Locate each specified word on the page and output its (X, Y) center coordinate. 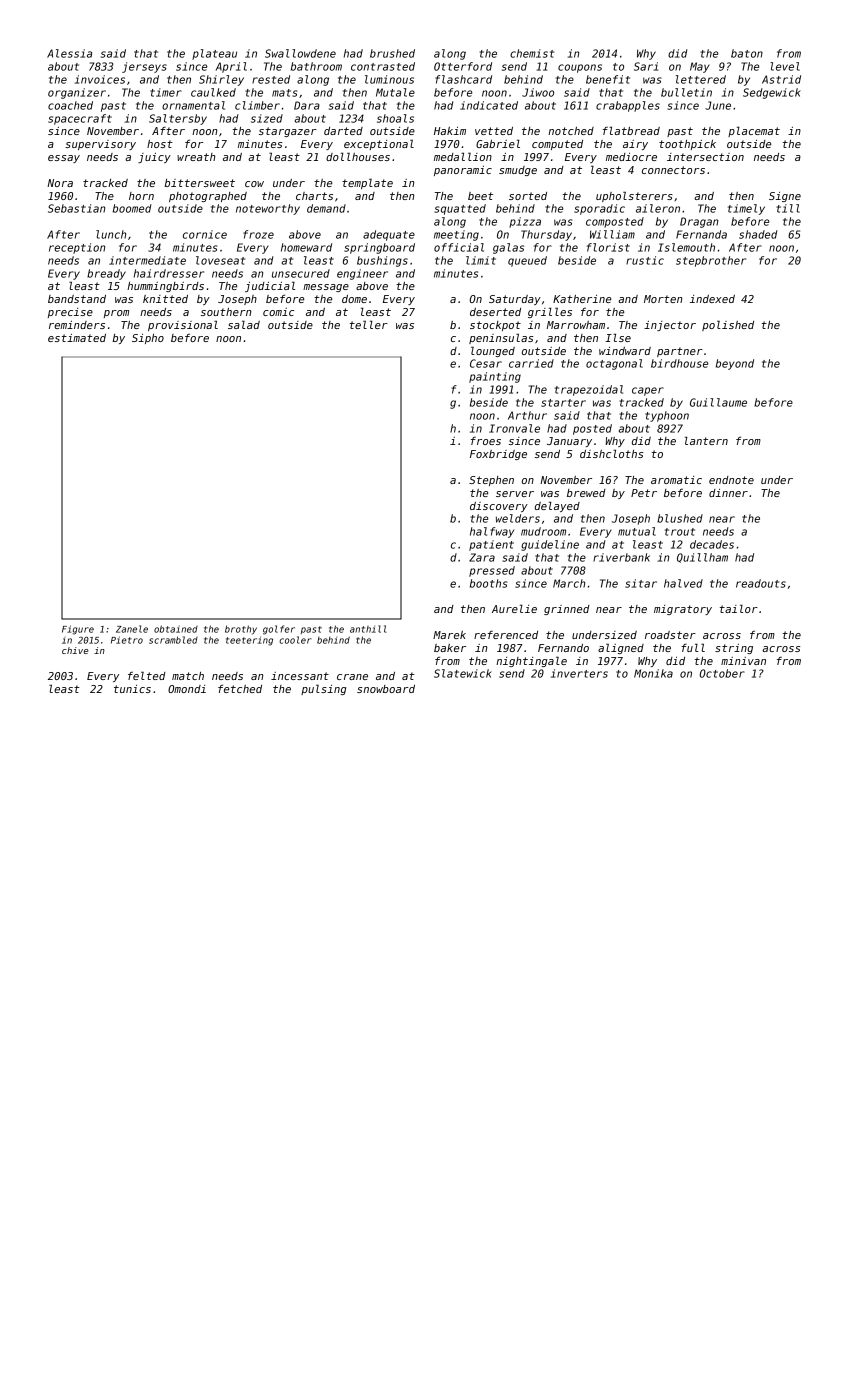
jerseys (144, 67)
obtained (176, 629)
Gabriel (498, 143)
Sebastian (76, 208)
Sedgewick (772, 93)
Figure (78, 630)
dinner (728, 493)
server (515, 494)
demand (326, 208)
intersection (705, 157)
